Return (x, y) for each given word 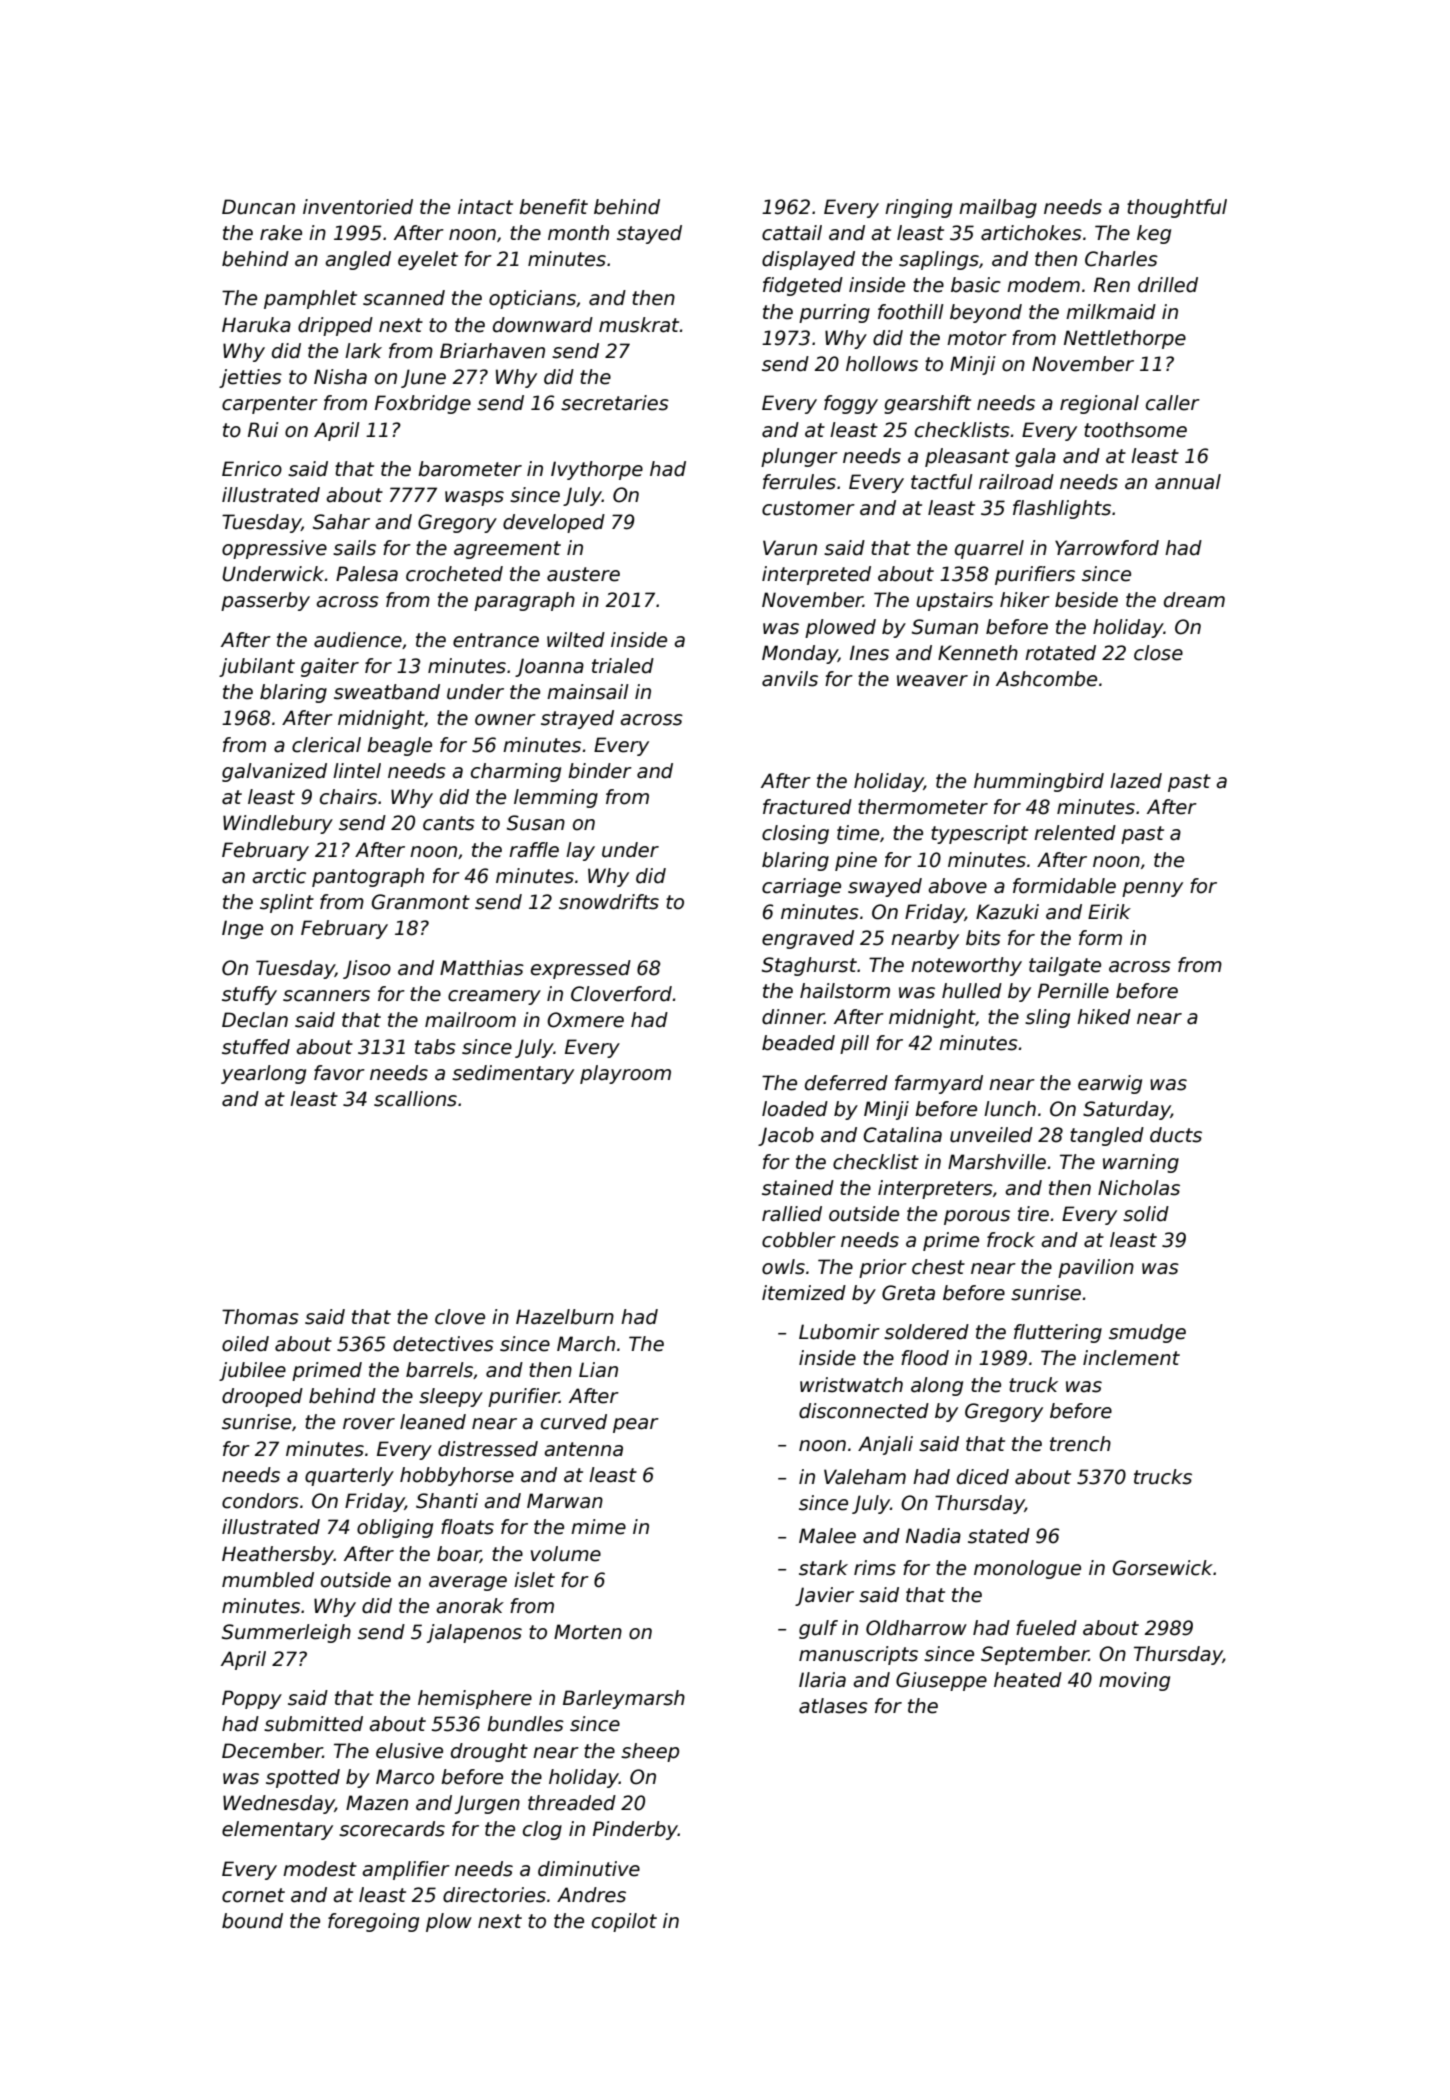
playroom (625, 1074)
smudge (1147, 1333)
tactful (942, 482)
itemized (804, 1293)
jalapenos (474, 1633)
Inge (242, 929)
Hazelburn (565, 1317)
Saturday (1127, 1110)
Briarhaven (492, 351)
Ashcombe (1046, 679)
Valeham (865, 1477)
